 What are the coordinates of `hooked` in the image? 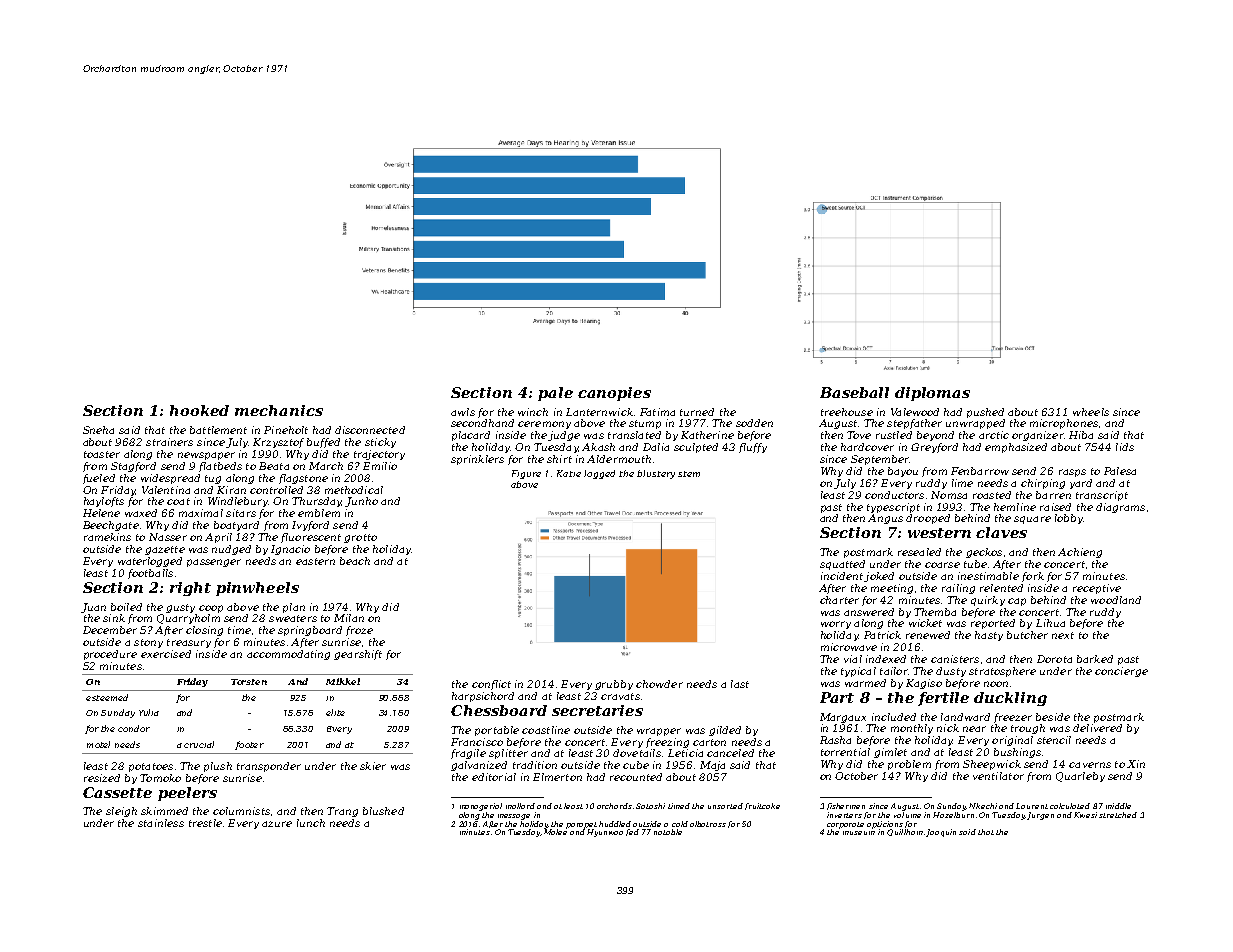 It's located at (199, 410).
